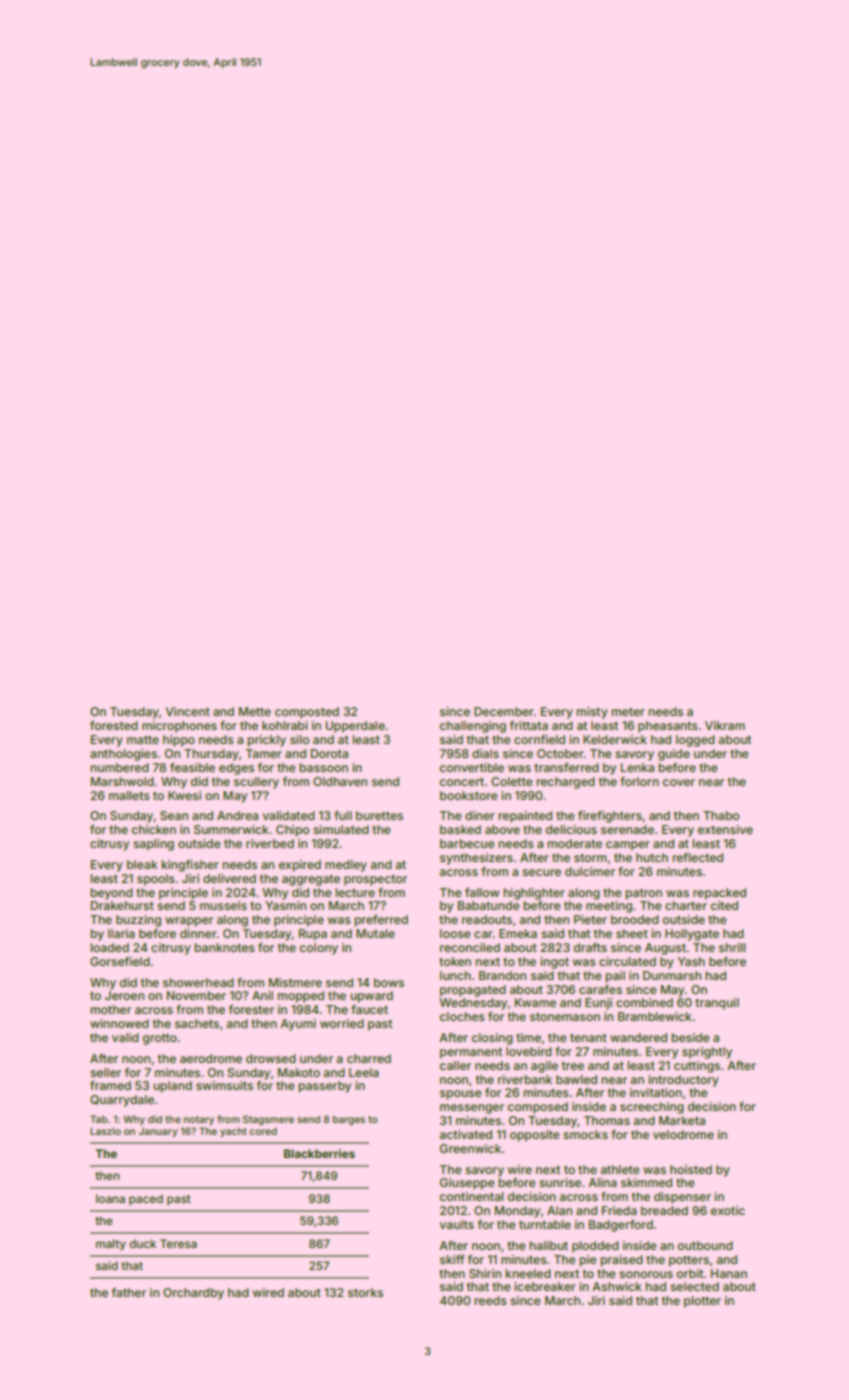 This screenshot has height=1400, width=849. I want to click on mallets, so click(129, 795).
